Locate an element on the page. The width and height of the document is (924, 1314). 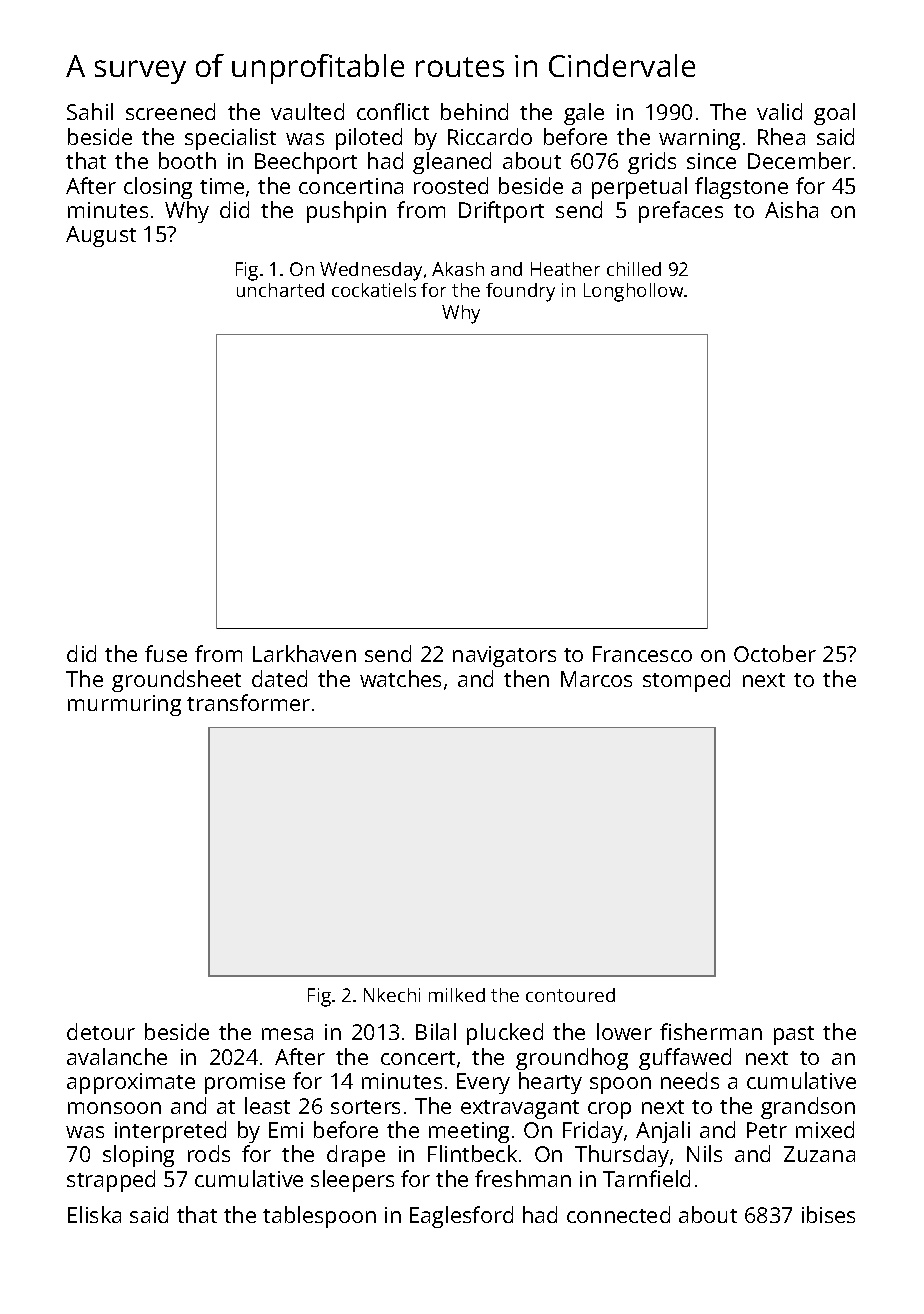
milked is located at coordinates (457, 995).
